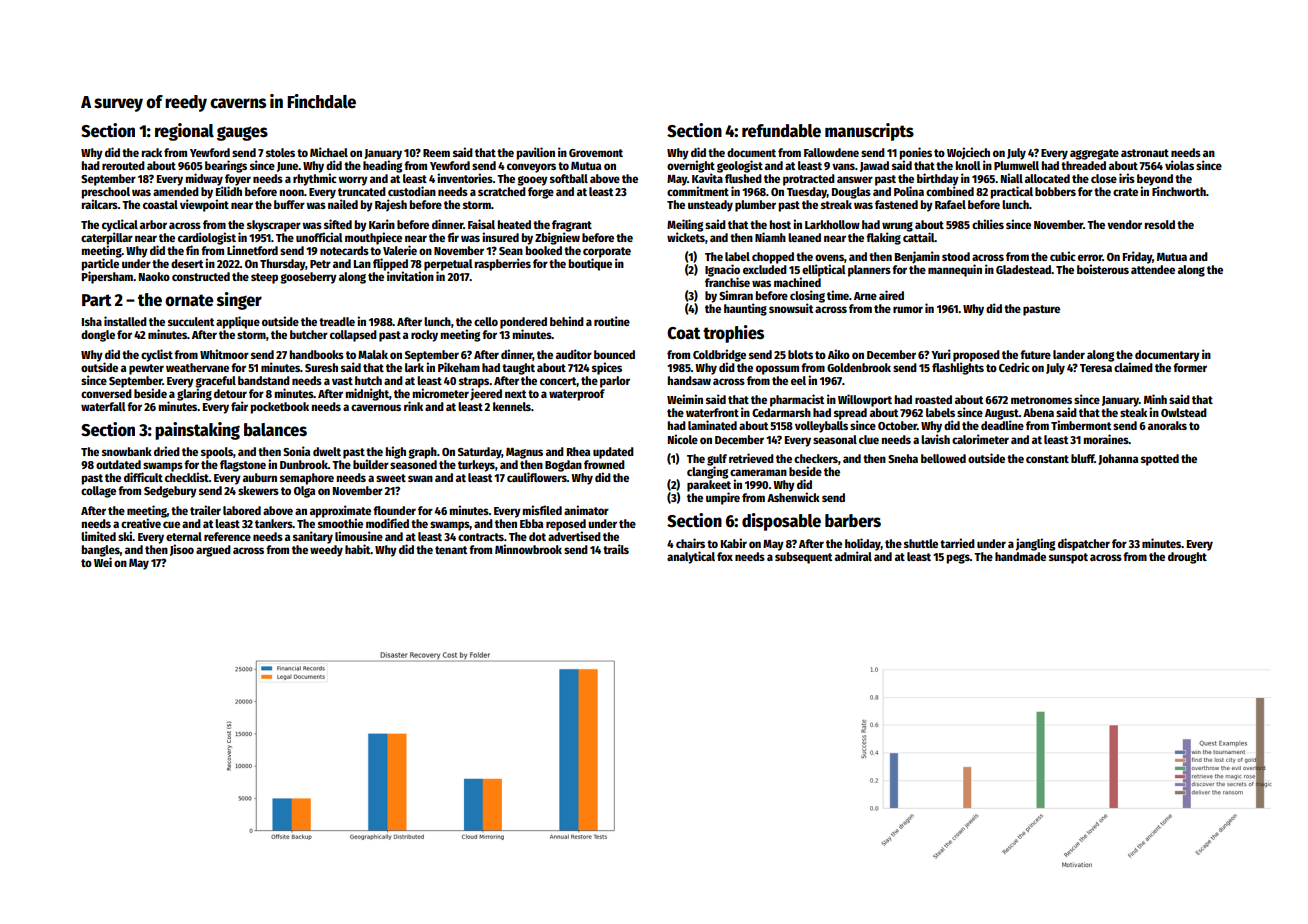  I want to click on manuscripts, so click(869, 132).
